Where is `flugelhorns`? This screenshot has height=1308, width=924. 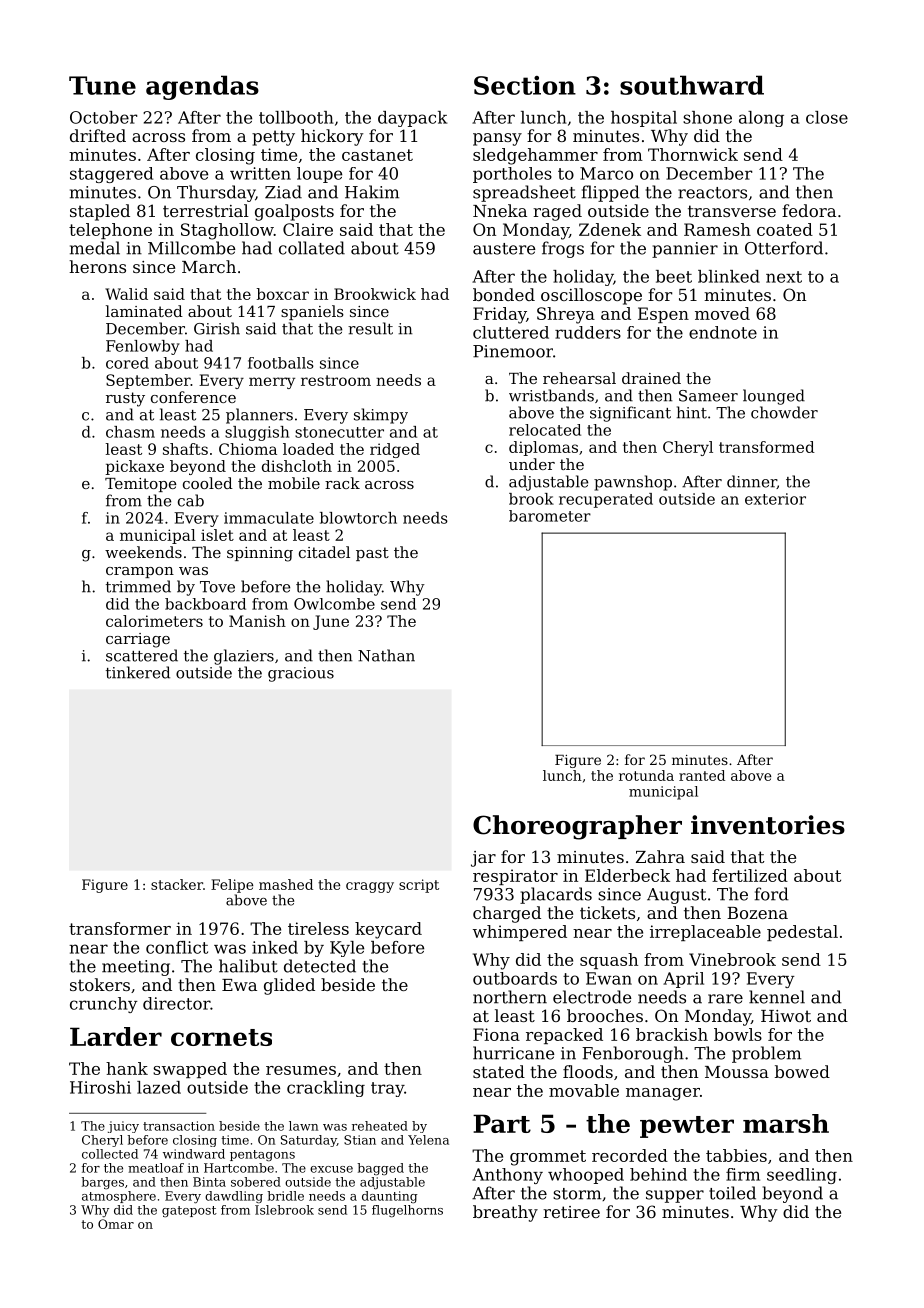
flugelhorns is located at coordinates (407, 1211).
